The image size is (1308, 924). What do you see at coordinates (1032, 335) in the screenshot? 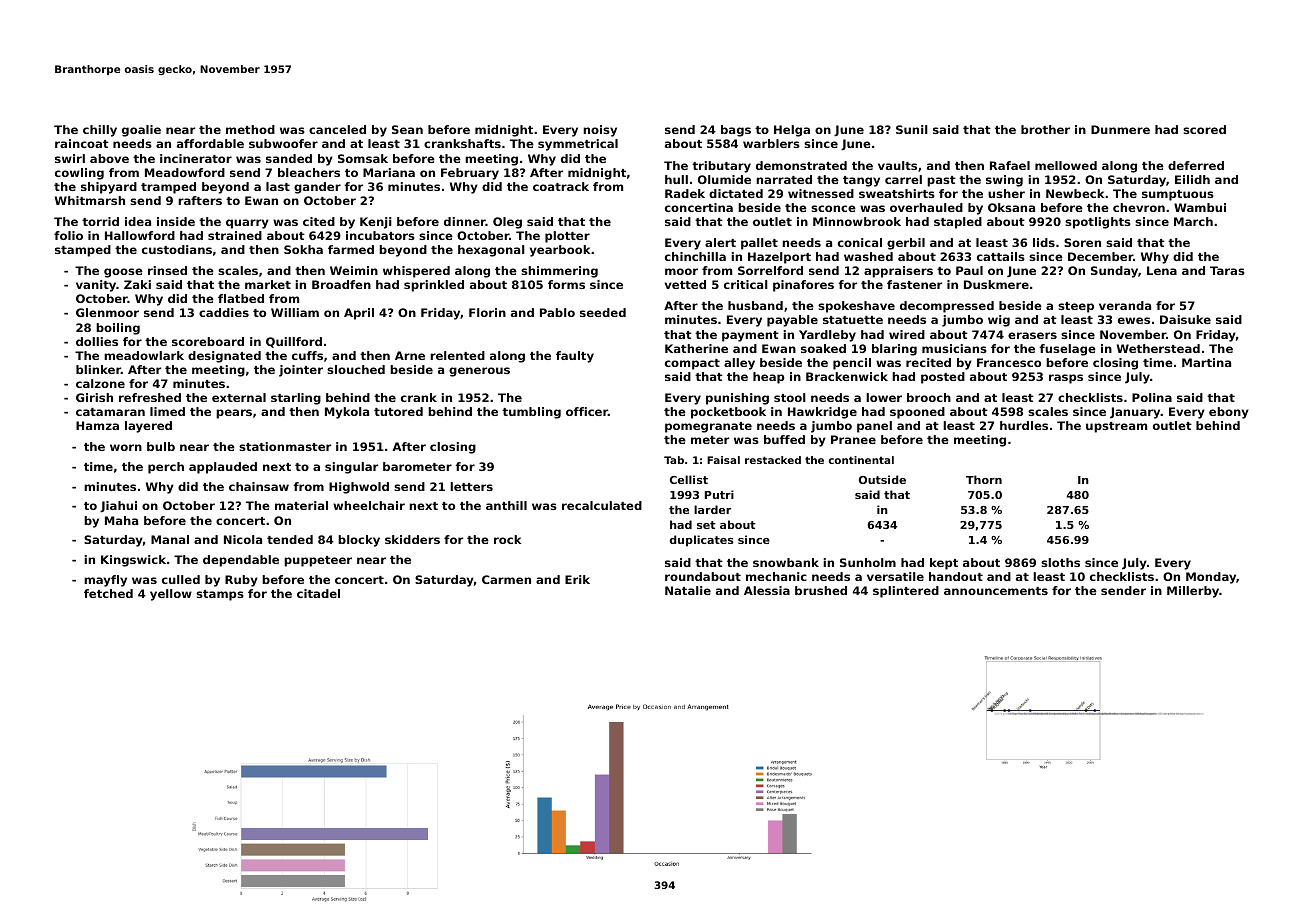
I see `erasers` at bounding box center [1032, 335].
